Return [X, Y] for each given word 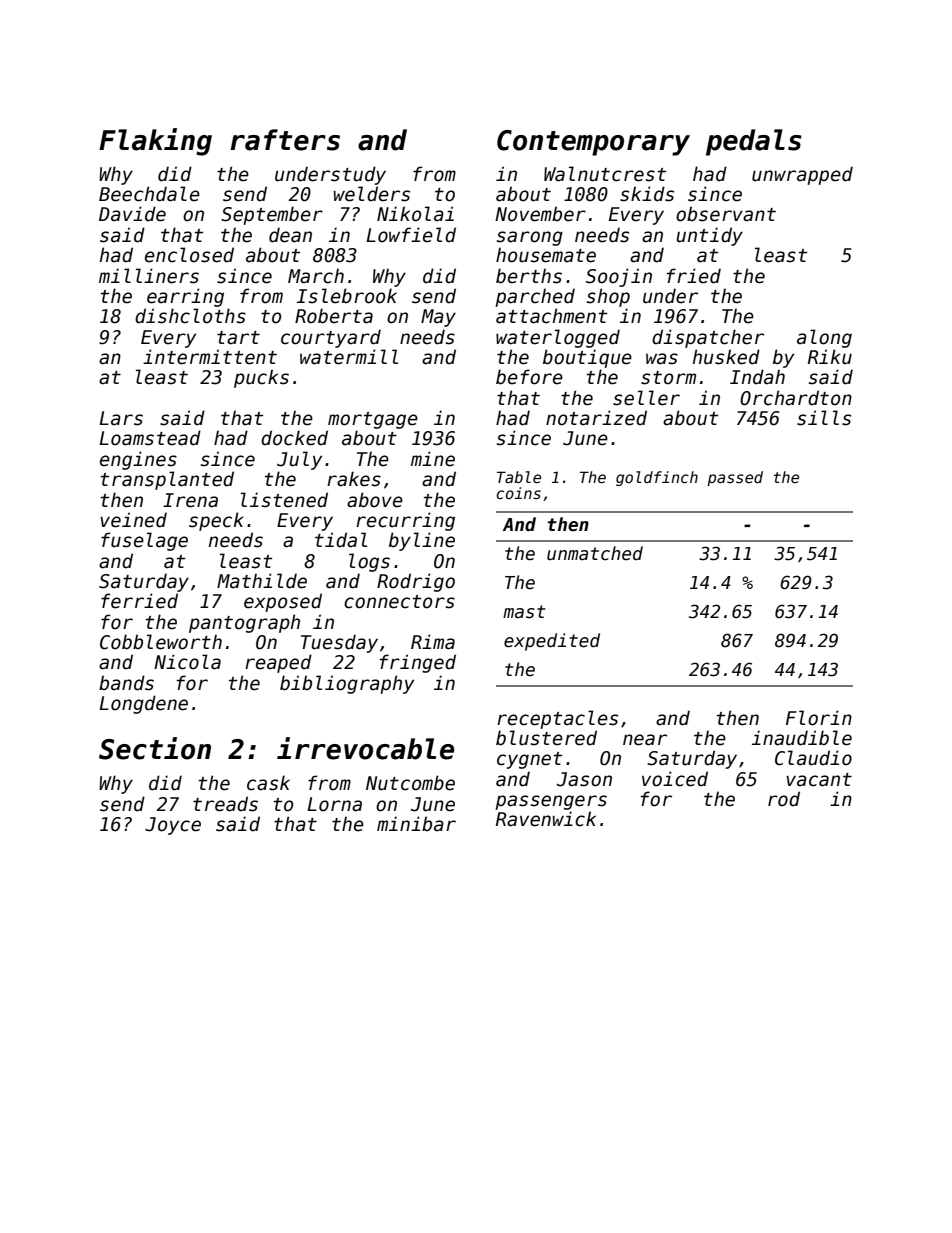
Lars [121, 418]
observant [726, 214]
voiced [675, 779]
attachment [551, 316]
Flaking [155, 142]
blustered [546, 738]
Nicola [187, 662]
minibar [416, 824]
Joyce [173, 826]
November [540, 214]
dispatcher [708, 338]
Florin [819, 718]
